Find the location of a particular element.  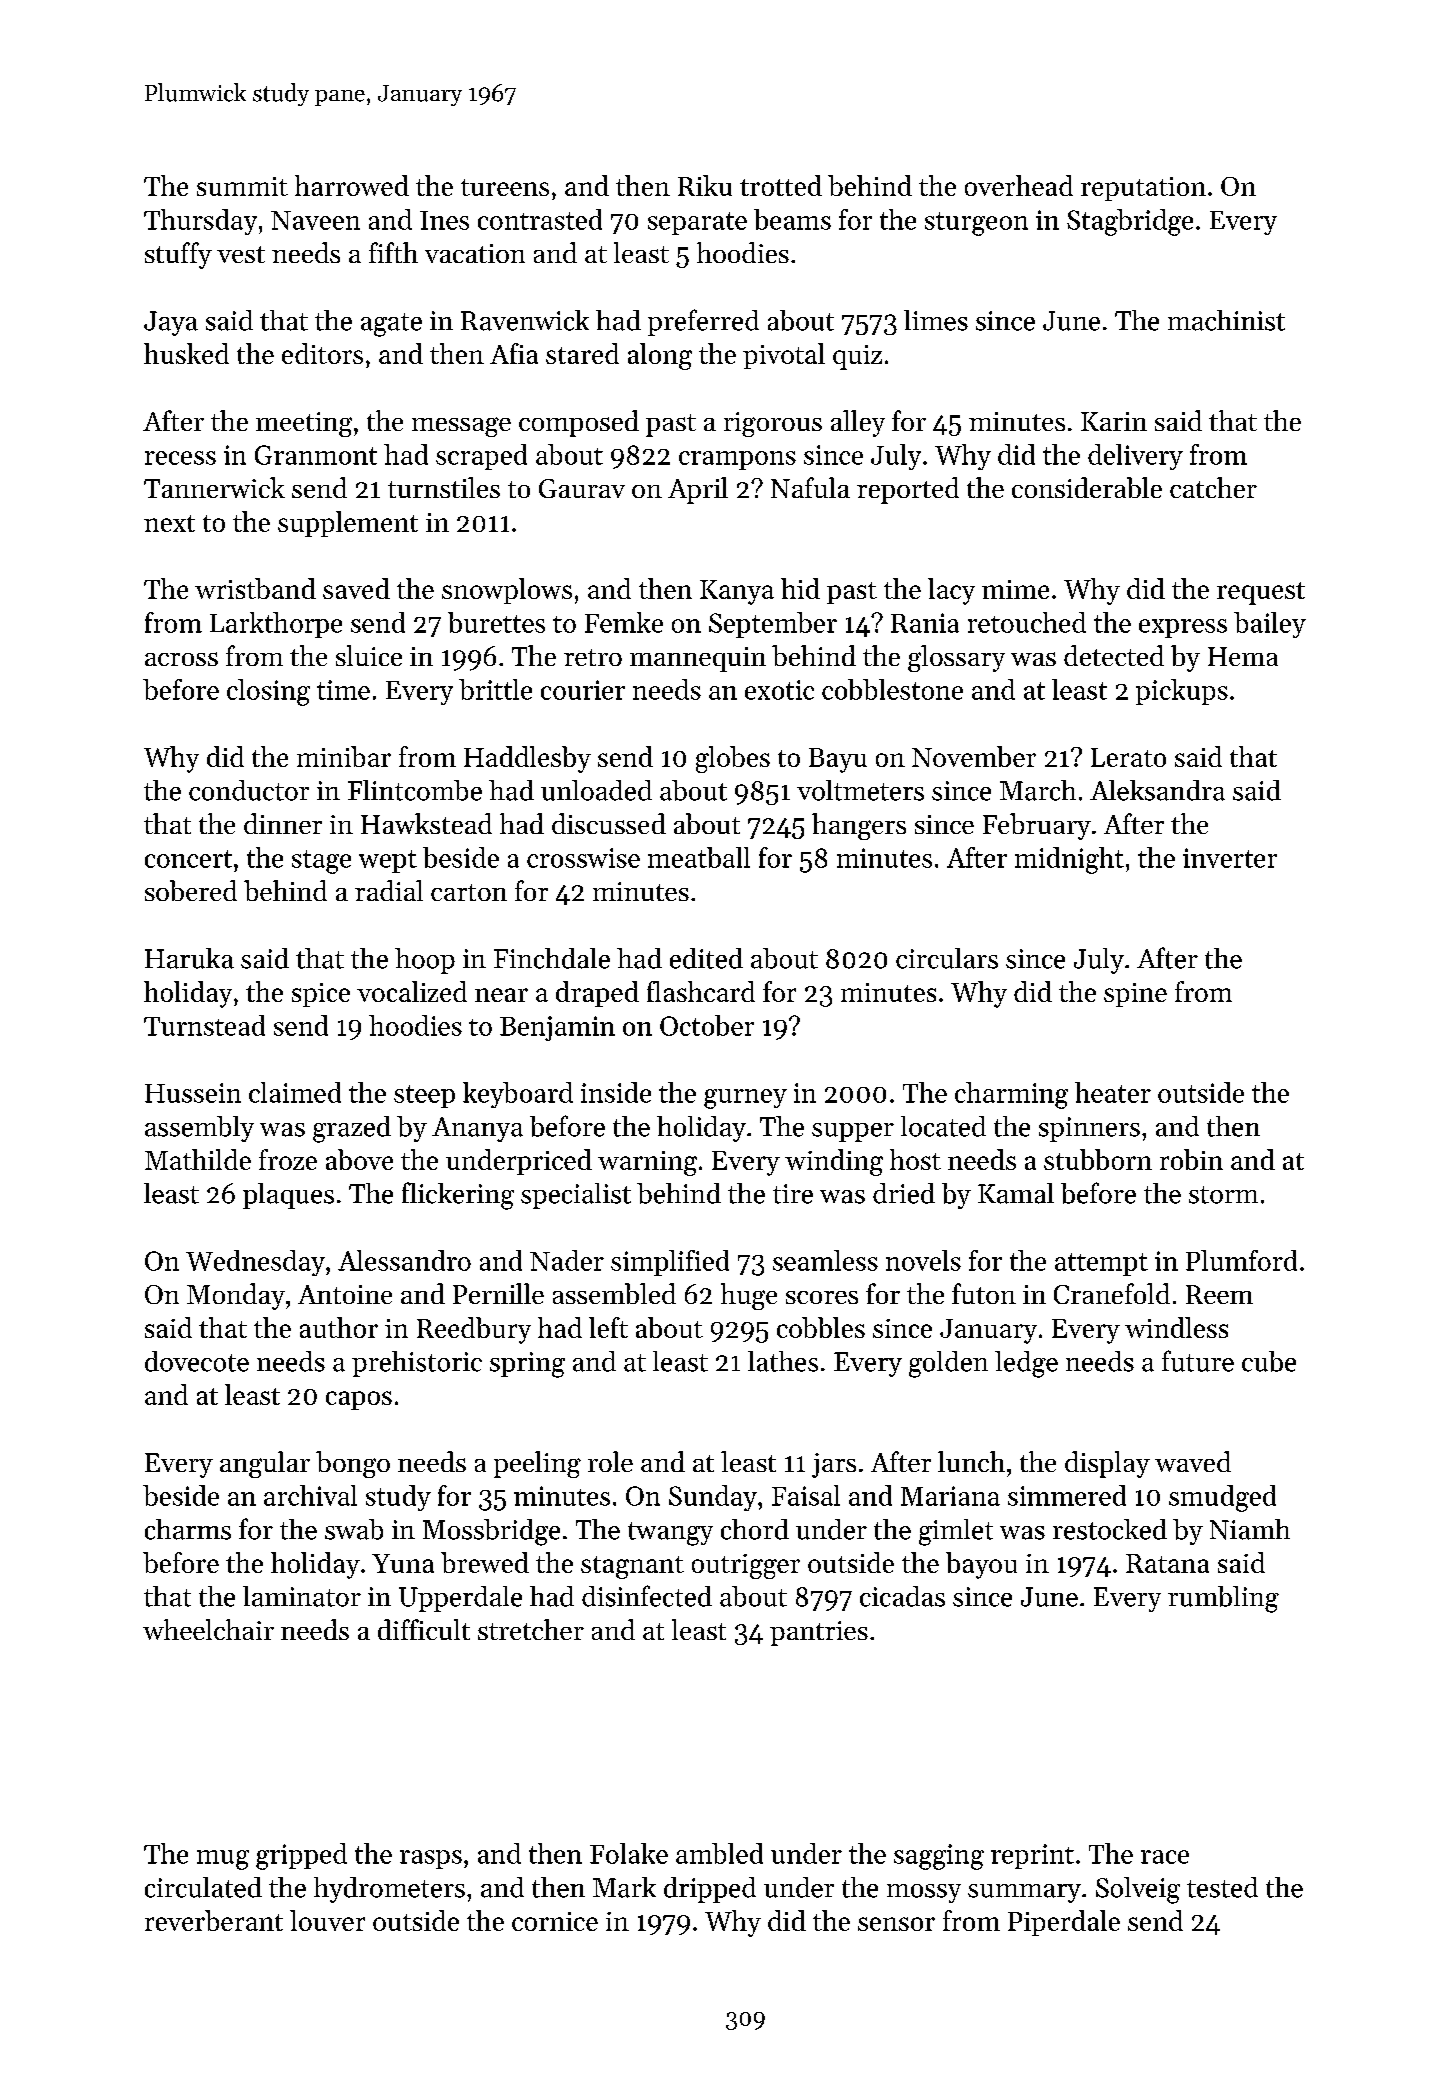

Mark is located at coordinates (624, 1887).
